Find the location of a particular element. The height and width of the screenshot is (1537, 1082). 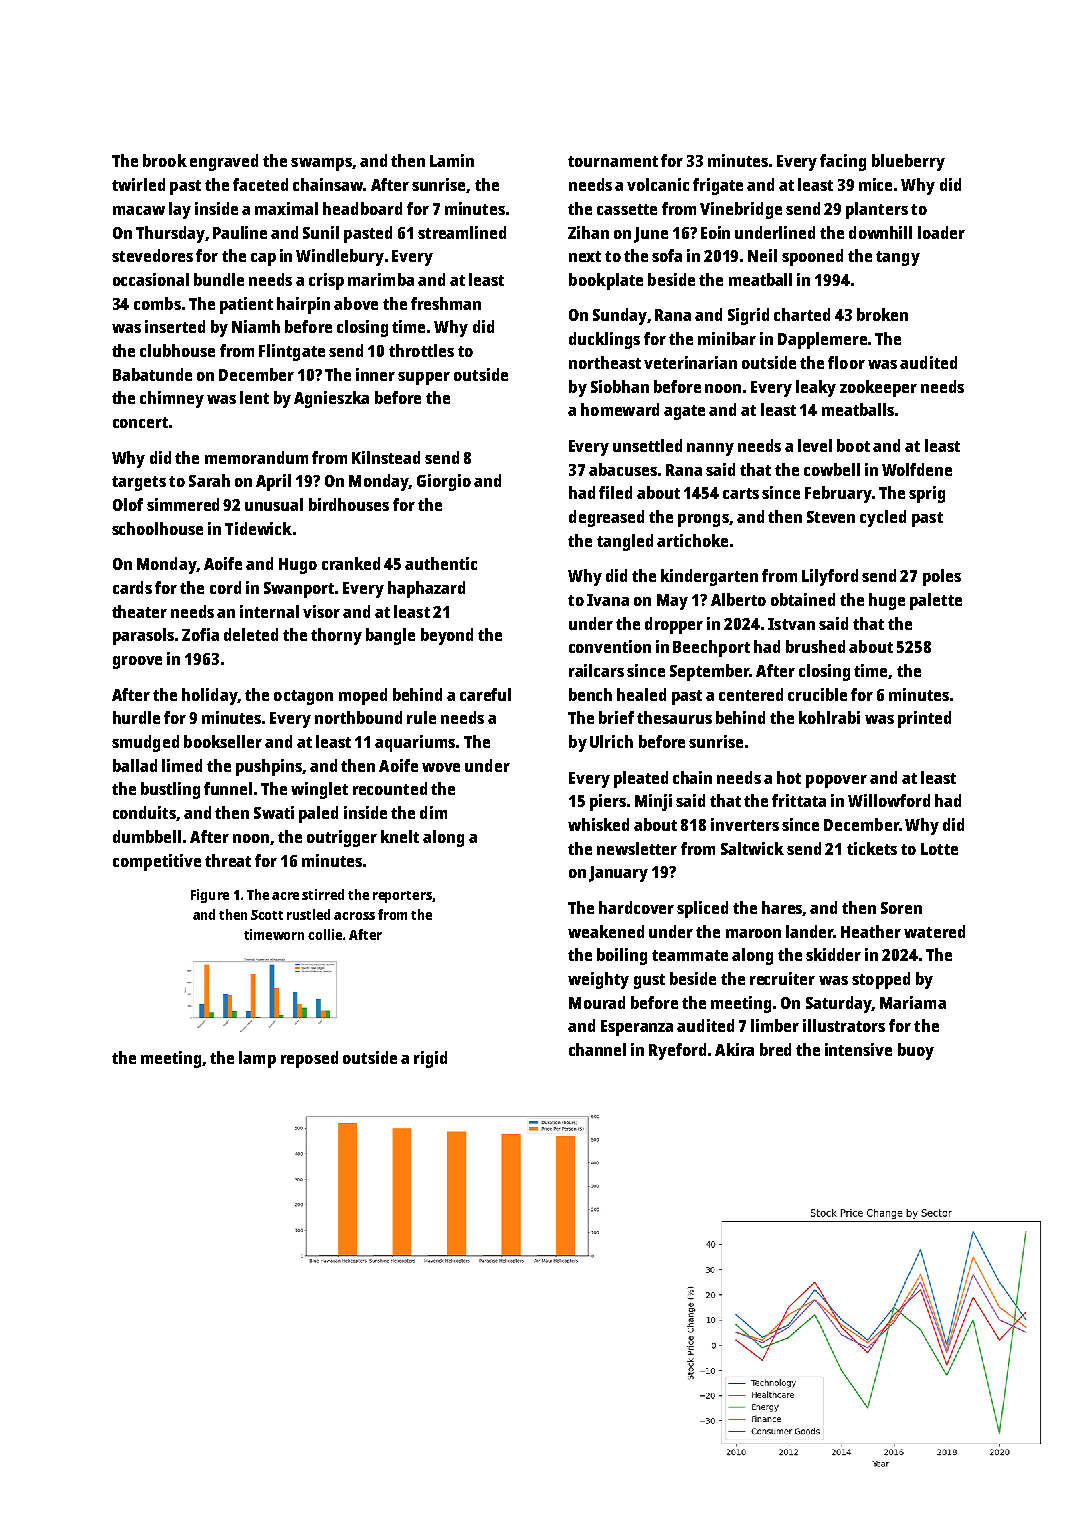

stevedores is located at coordinates (152, 255).
